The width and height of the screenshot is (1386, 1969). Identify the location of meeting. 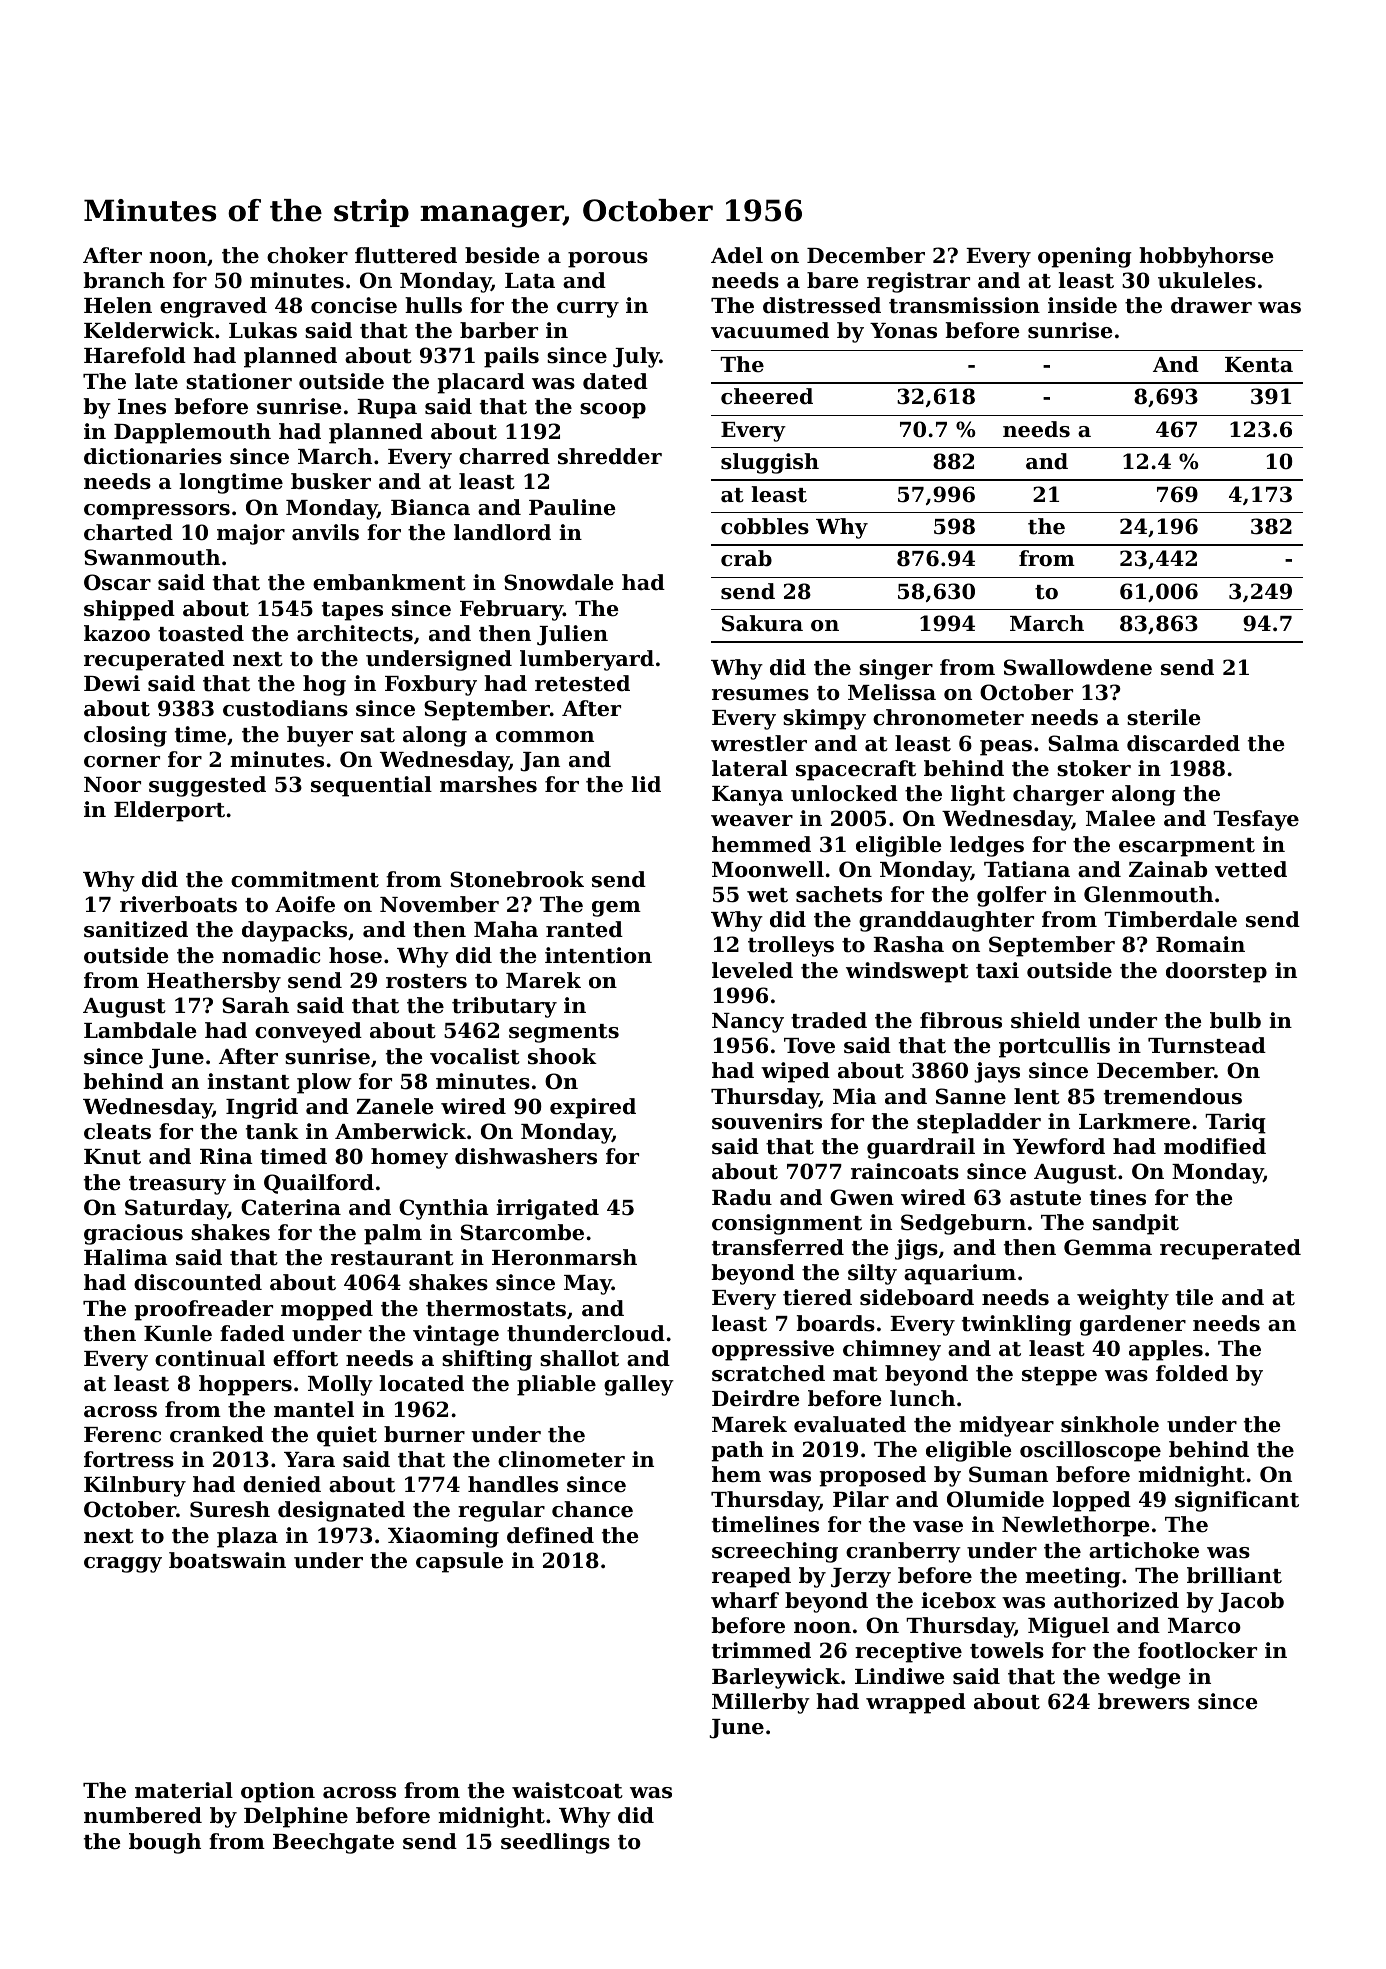
(1073, 1577).
